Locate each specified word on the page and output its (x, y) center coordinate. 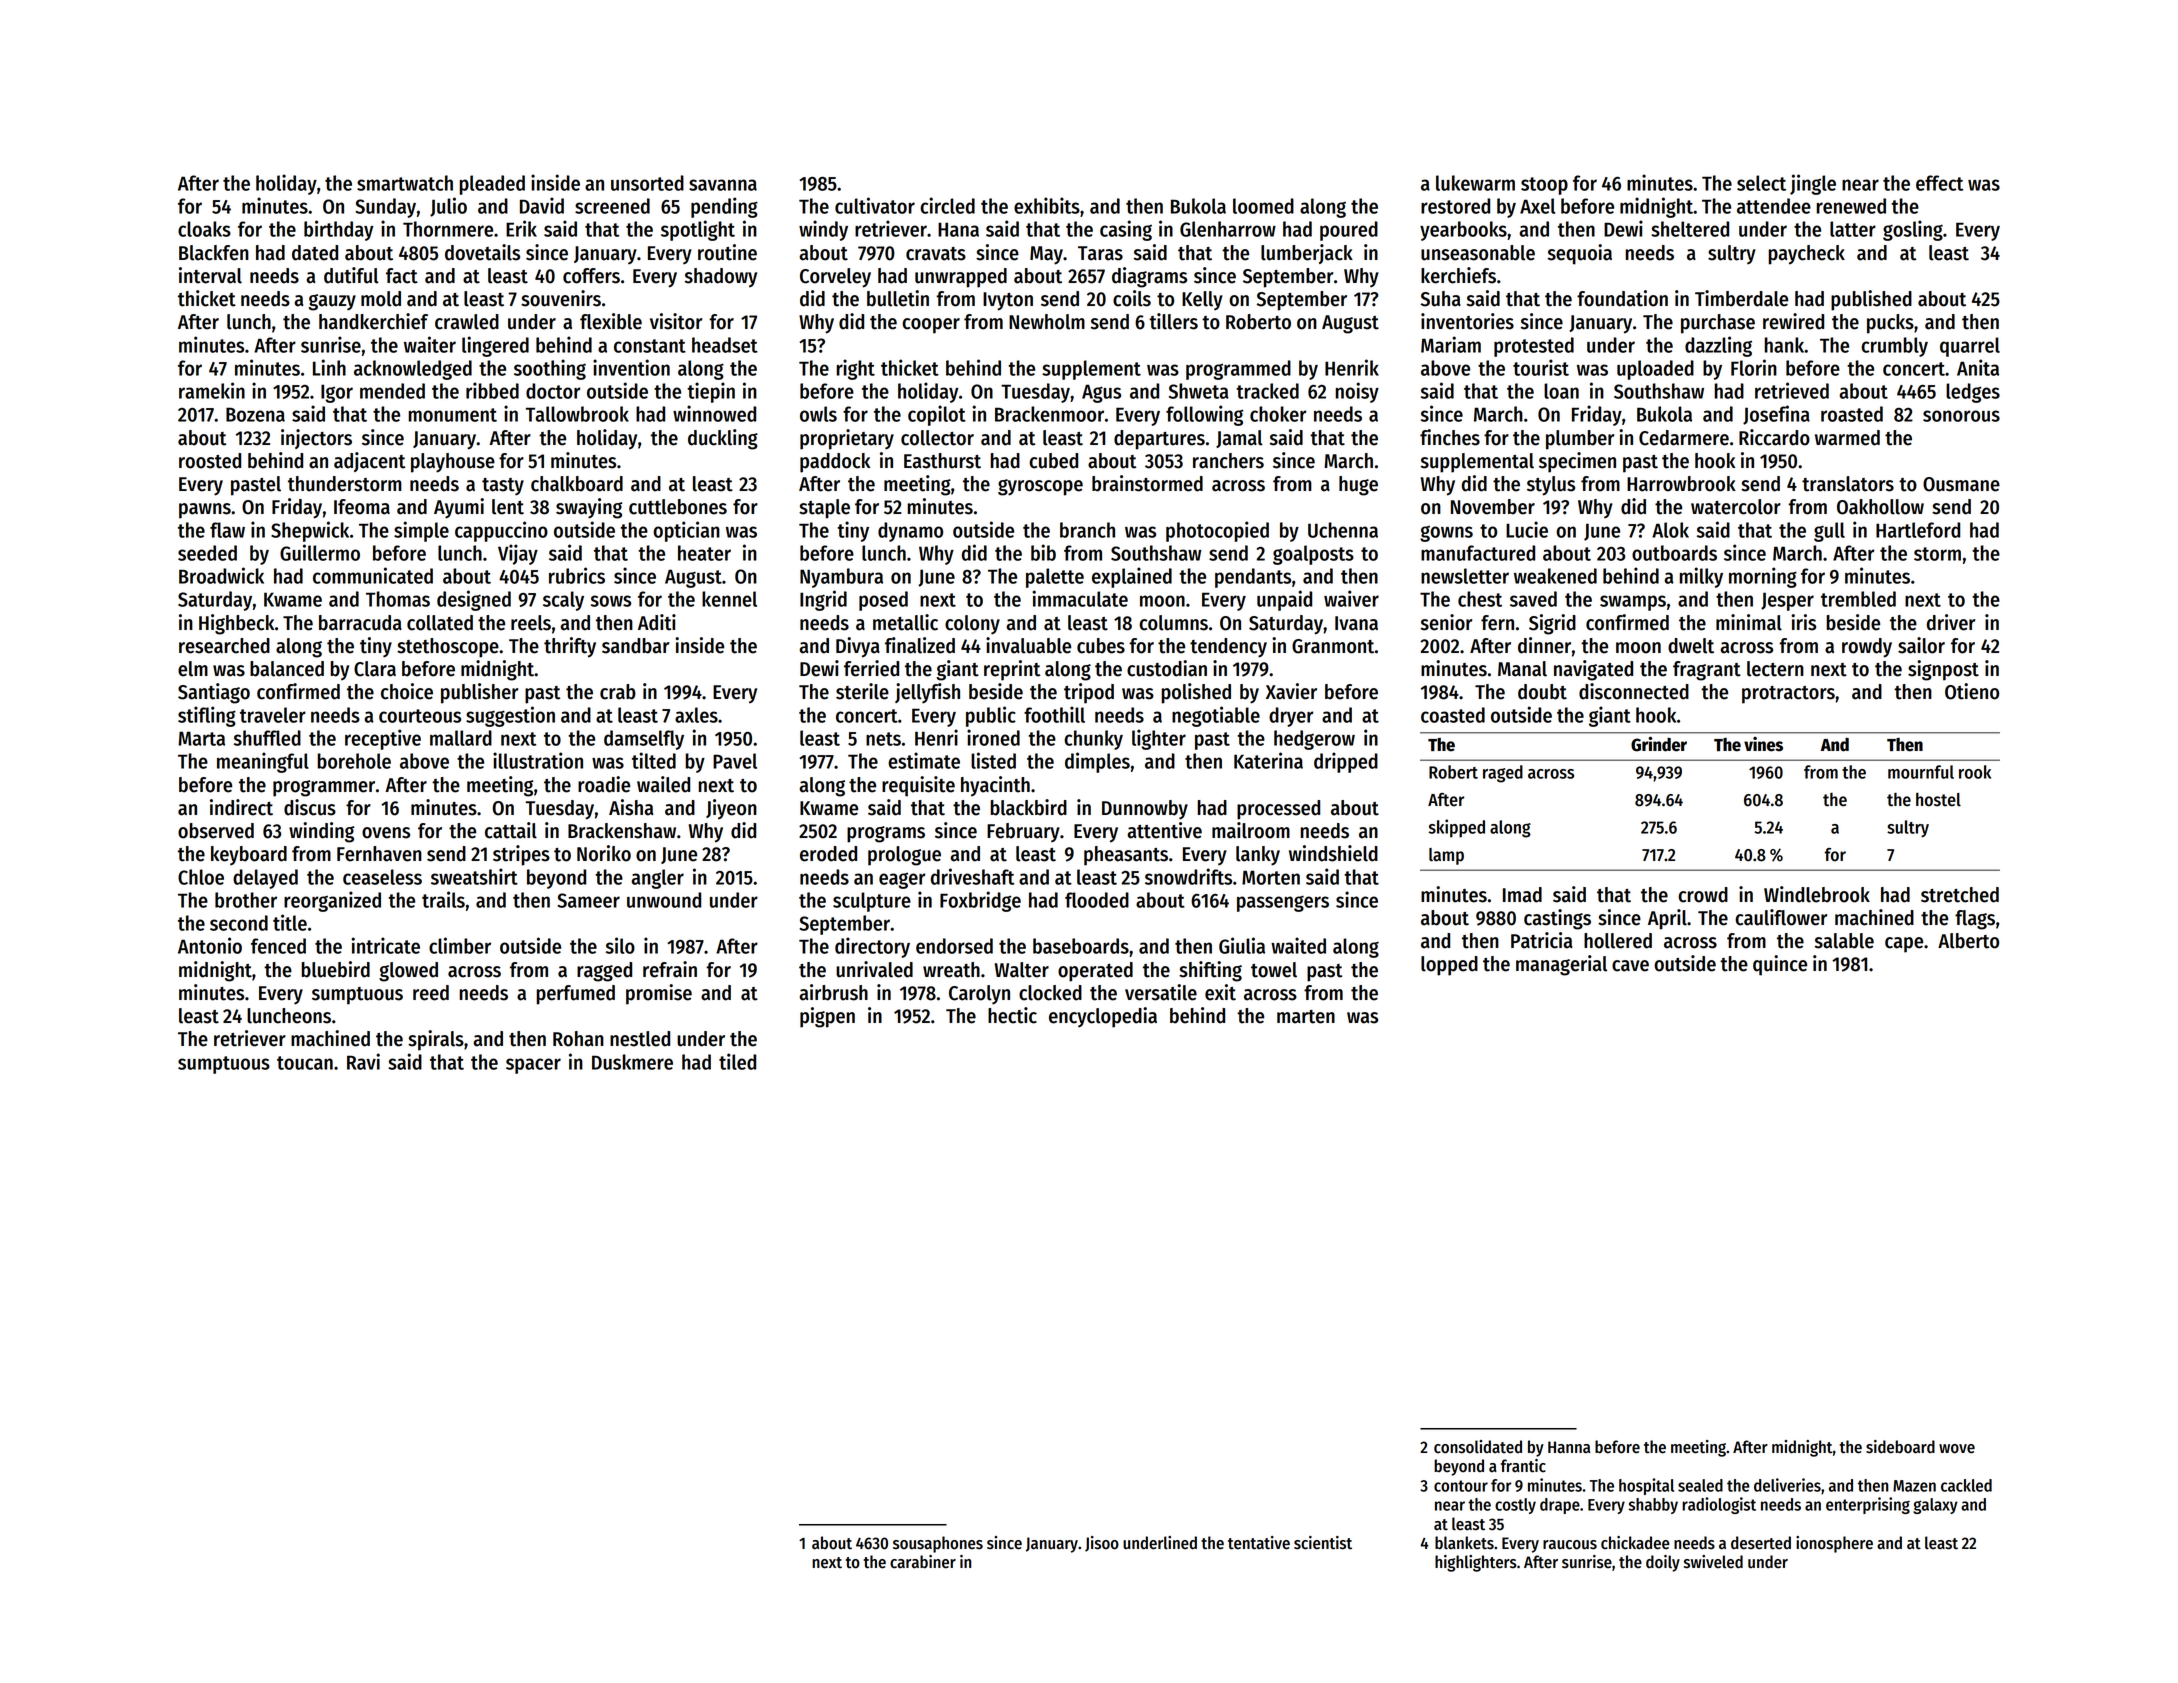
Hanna (1569, 1447)
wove (1957, 1449)
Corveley (835, 278)
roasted (1852, 414)
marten (1306, 1017)
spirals (436, 1040)
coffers (591, 276)
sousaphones (938, 1544)
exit (1220, 992)
